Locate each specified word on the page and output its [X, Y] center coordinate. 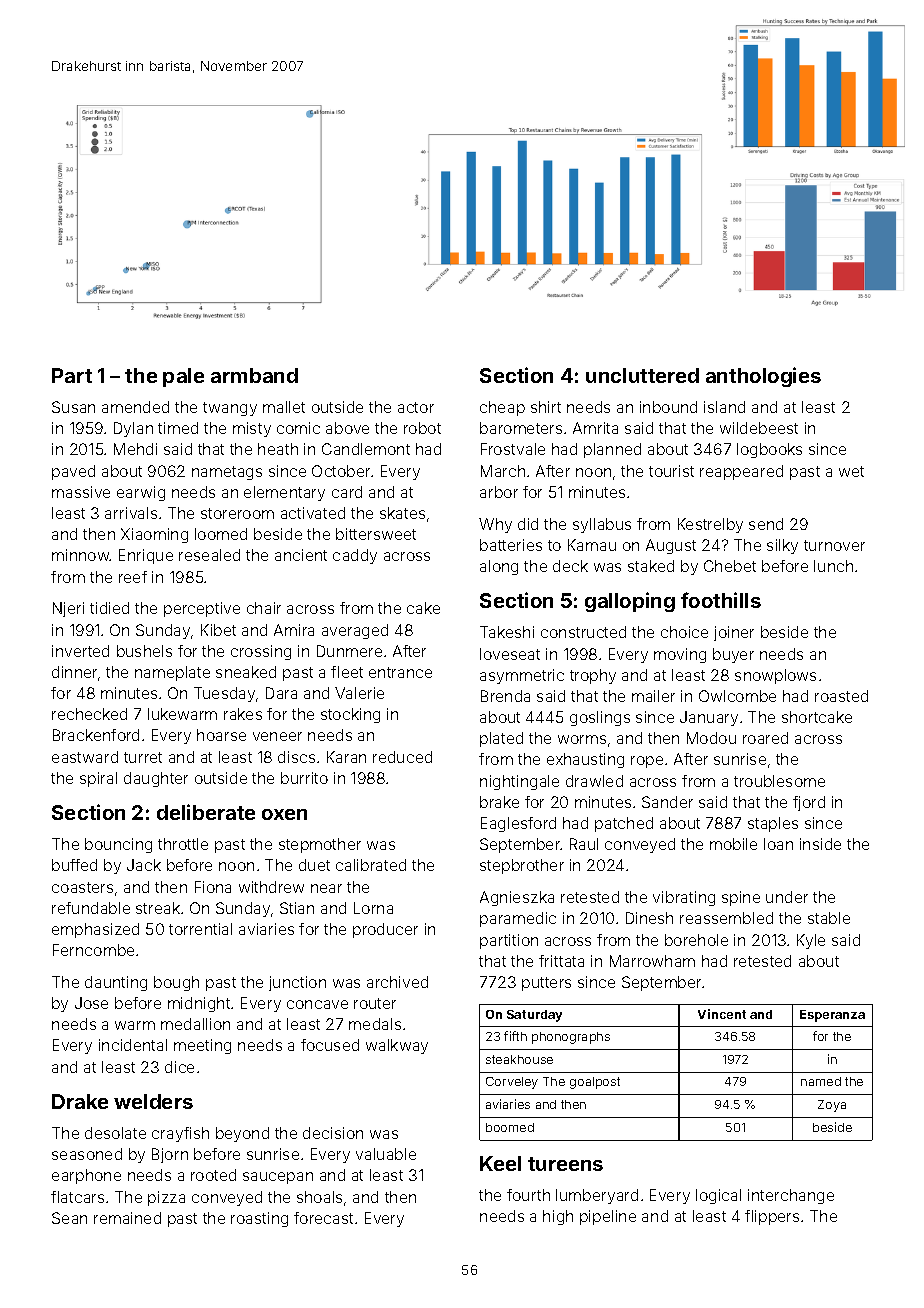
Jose [91, 1003]
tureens [565, 1164]
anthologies [763, 377]
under [787, 897]
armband [254, 375]
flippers [772, 1217]
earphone [86, 1176]
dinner [74, 672]
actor [416, 407]
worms [582, 739]
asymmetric [522, 676]
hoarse [221, 735]
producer [385, 930]
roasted [841, 696]
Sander [667, 802]
